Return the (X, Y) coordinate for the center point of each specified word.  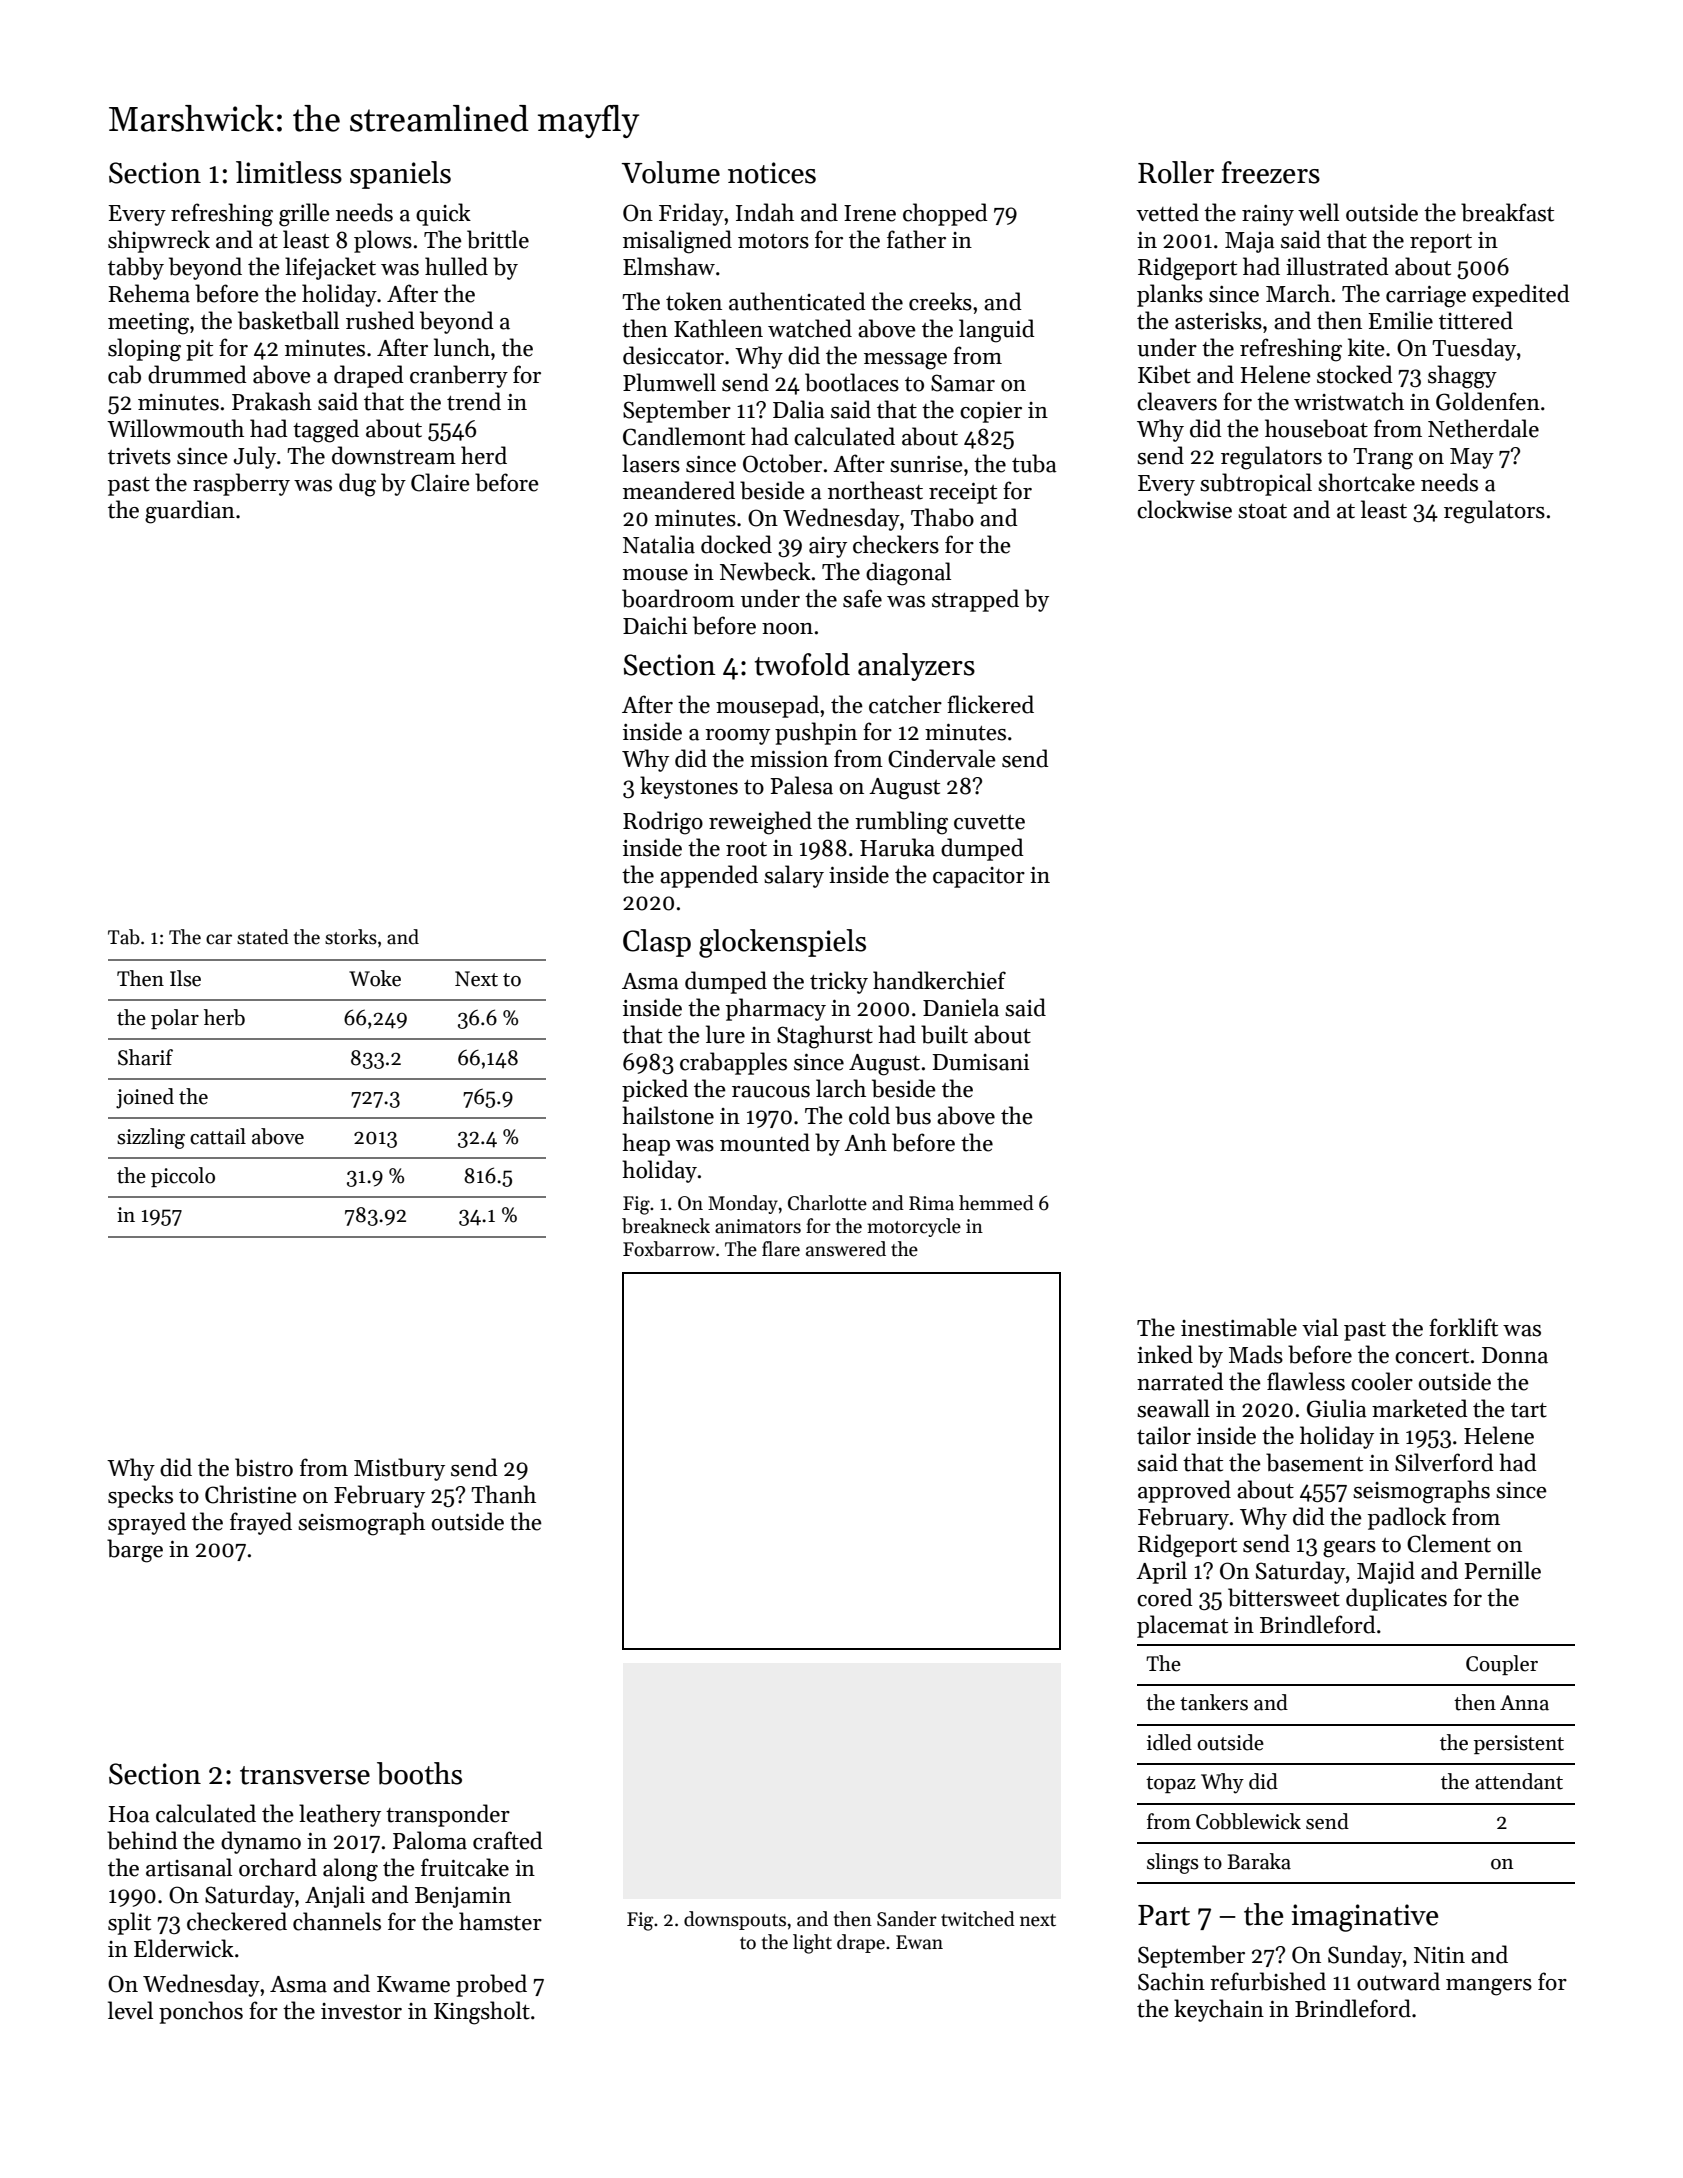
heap (646, 1144)
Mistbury (399, 1469)
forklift (1463, 1327)
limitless (289, 172)
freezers (1271, 172)
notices (772, 173)
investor (361, 2011)
